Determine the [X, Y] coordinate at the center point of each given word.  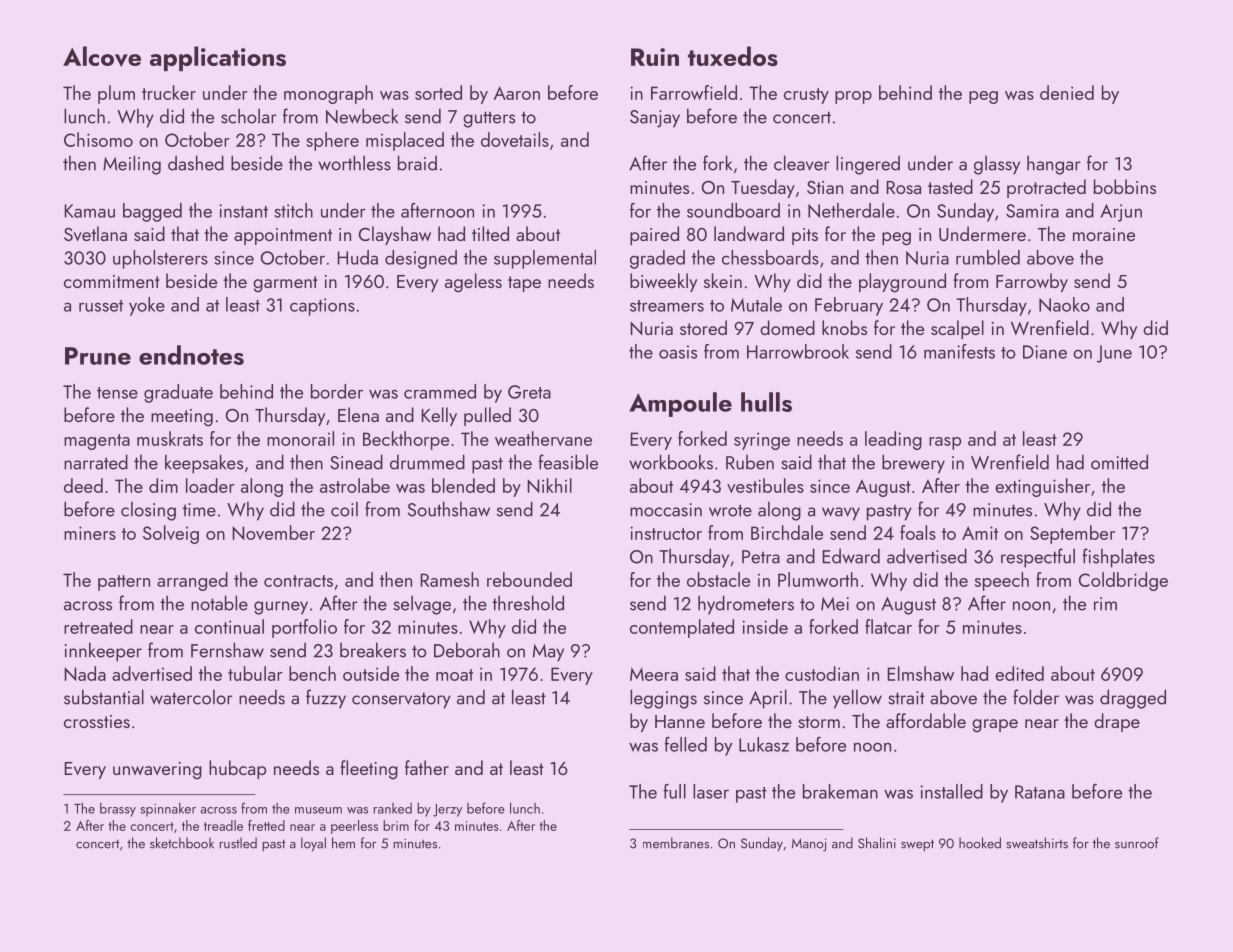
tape [524, 284]
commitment [112, 281]
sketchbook [182, 843]
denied [1067, 92]
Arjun [1121, 213]
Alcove [102, 56]
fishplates [1119, 558]
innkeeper [103, 652]
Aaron [517, 93]
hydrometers [746, 605]
